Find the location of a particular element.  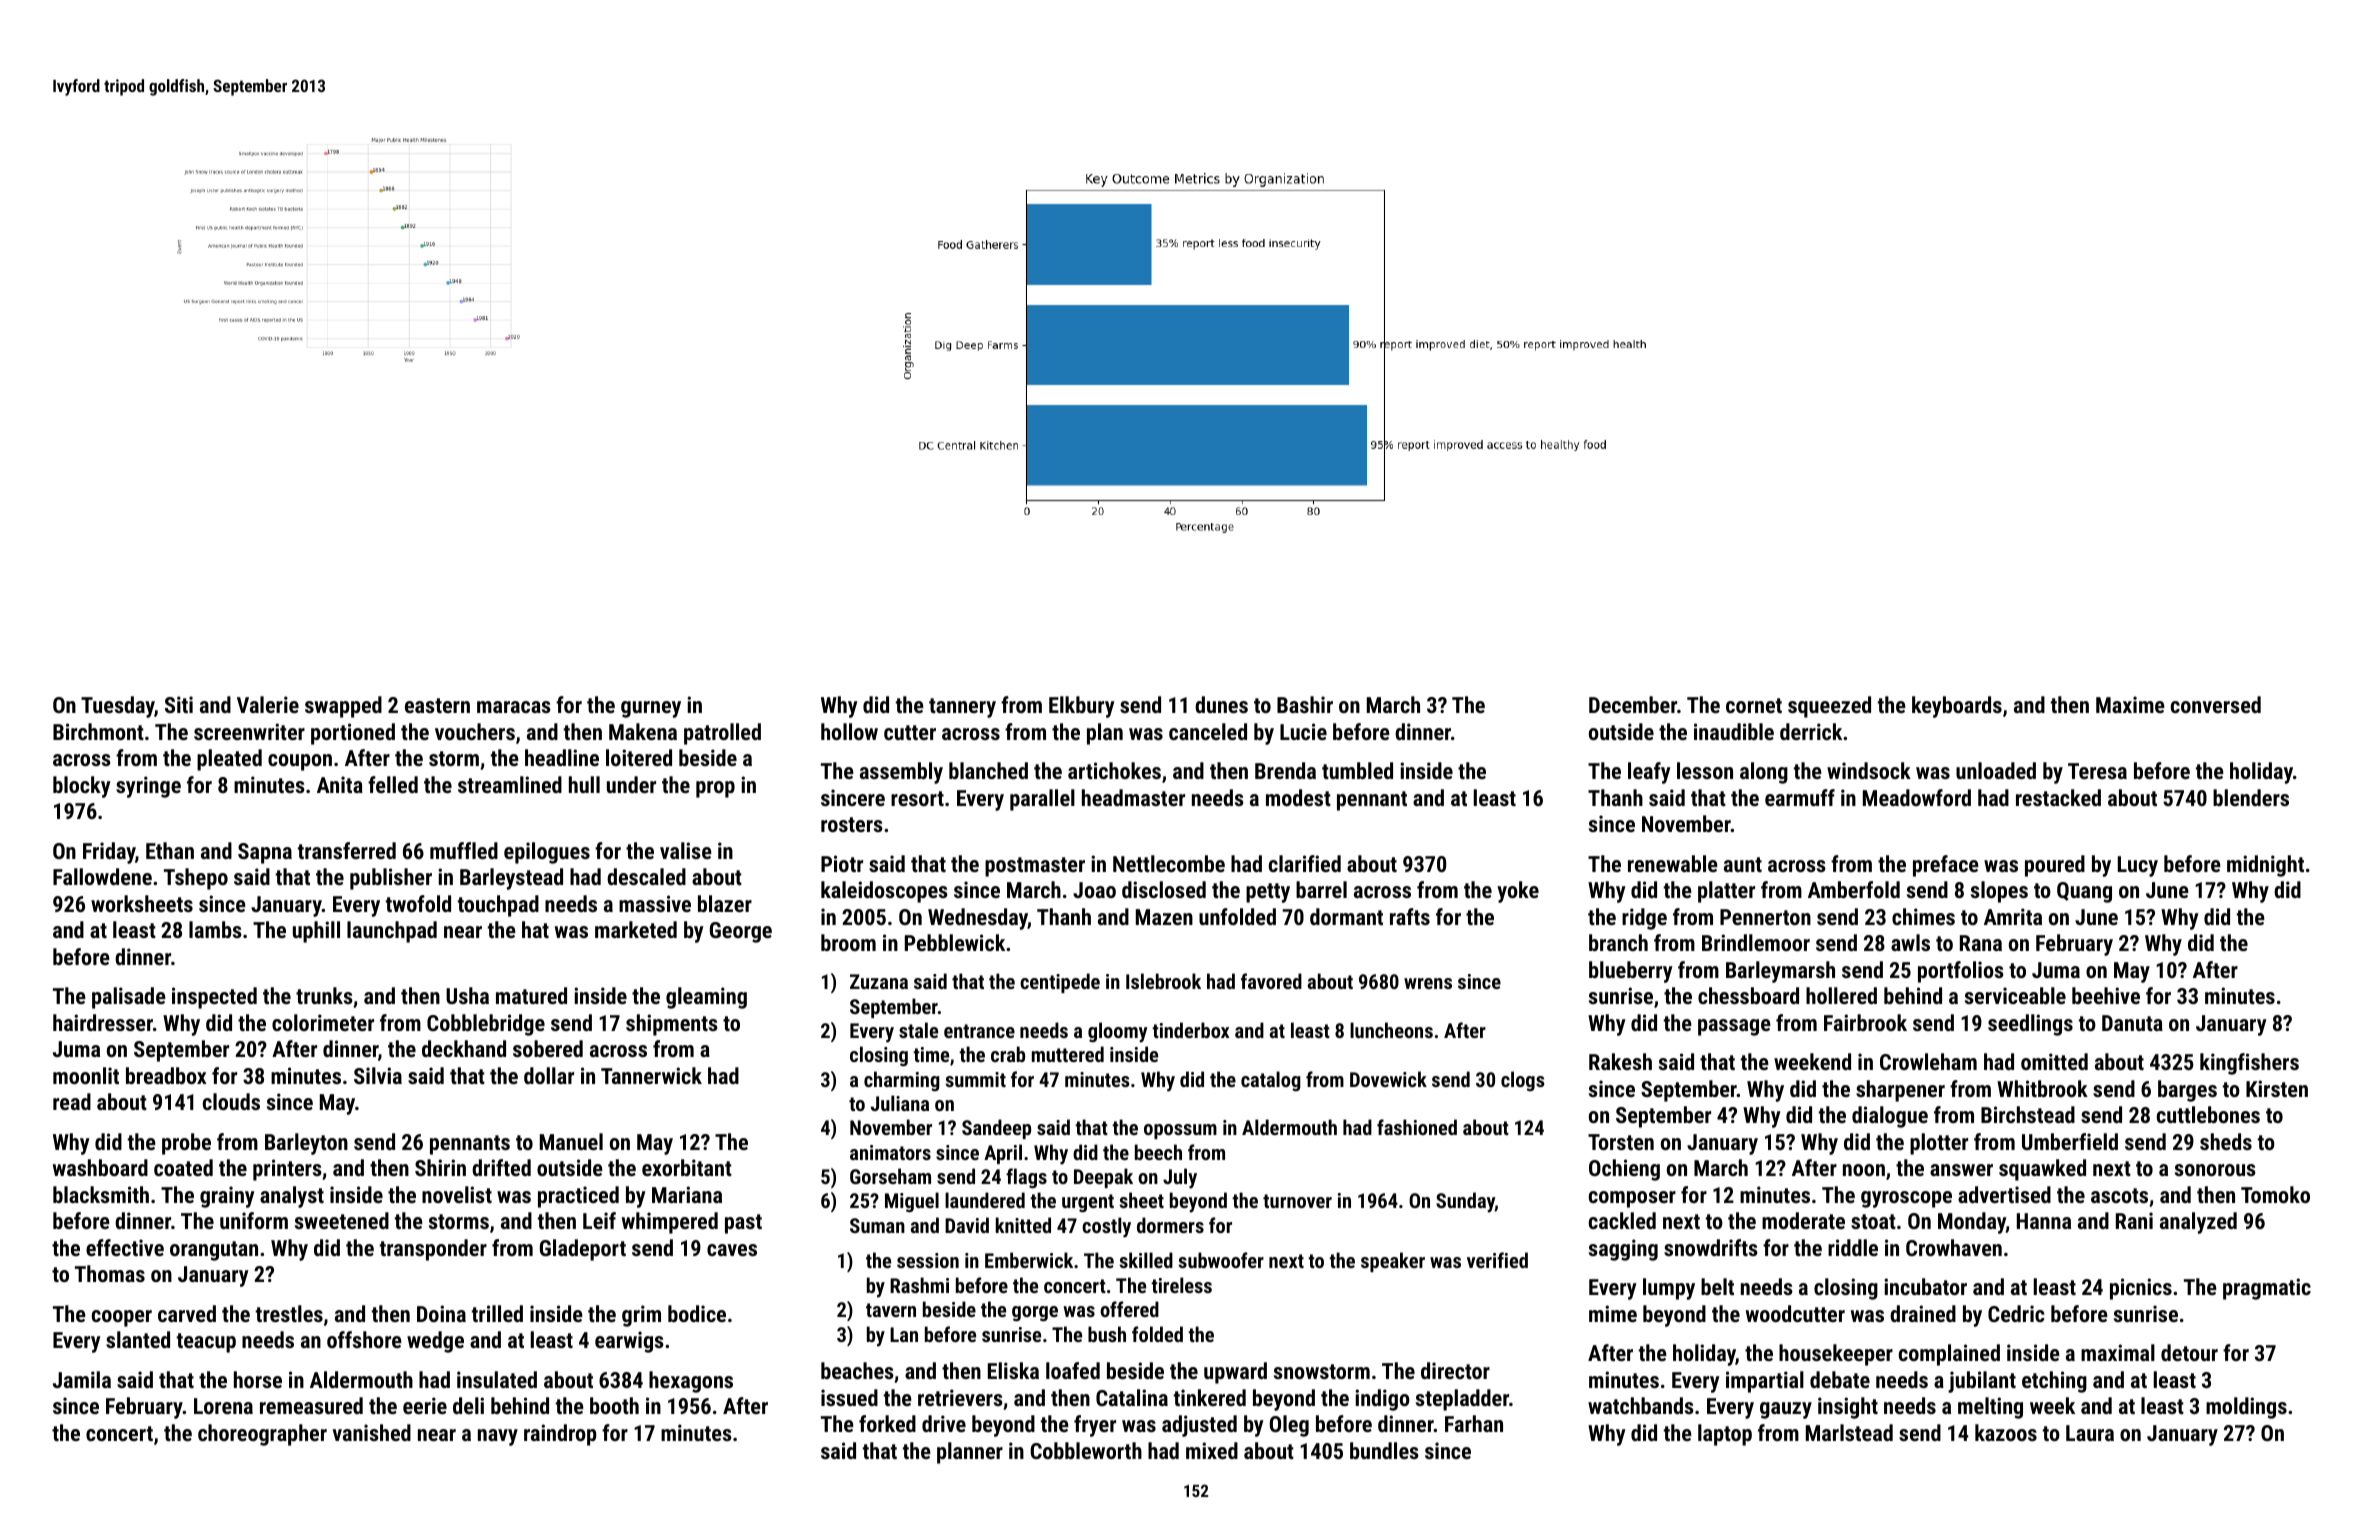

Crowhaven is located at coordinates (1954, 1247).
